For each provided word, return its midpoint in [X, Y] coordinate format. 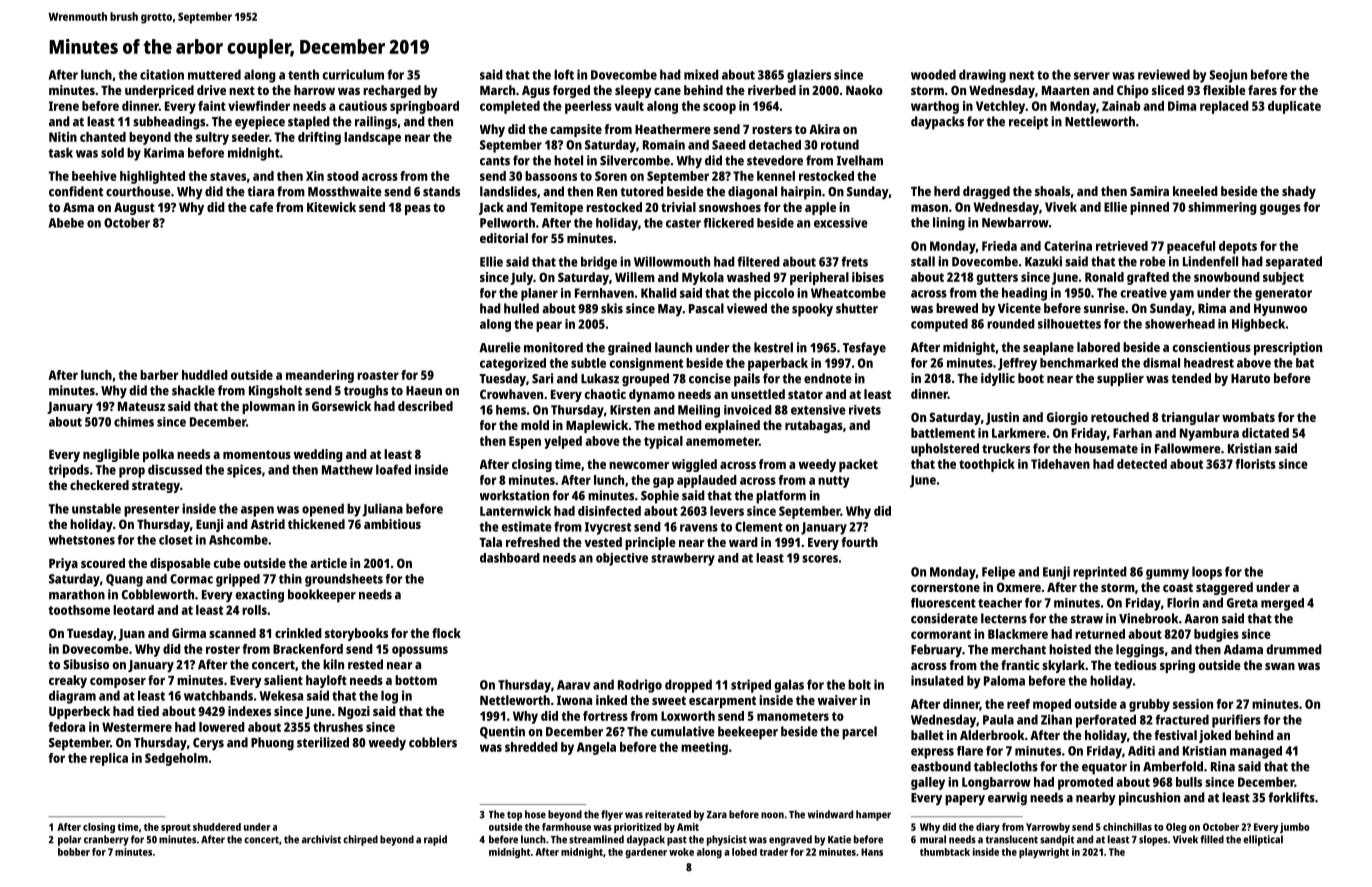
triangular [1190, 418]
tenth [303, 74]
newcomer [639, 465]
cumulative [683, 731]
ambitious [392, 524]
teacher [1000, 603]
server [1092, 76]
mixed [701, 74]
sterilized [323, 742]
